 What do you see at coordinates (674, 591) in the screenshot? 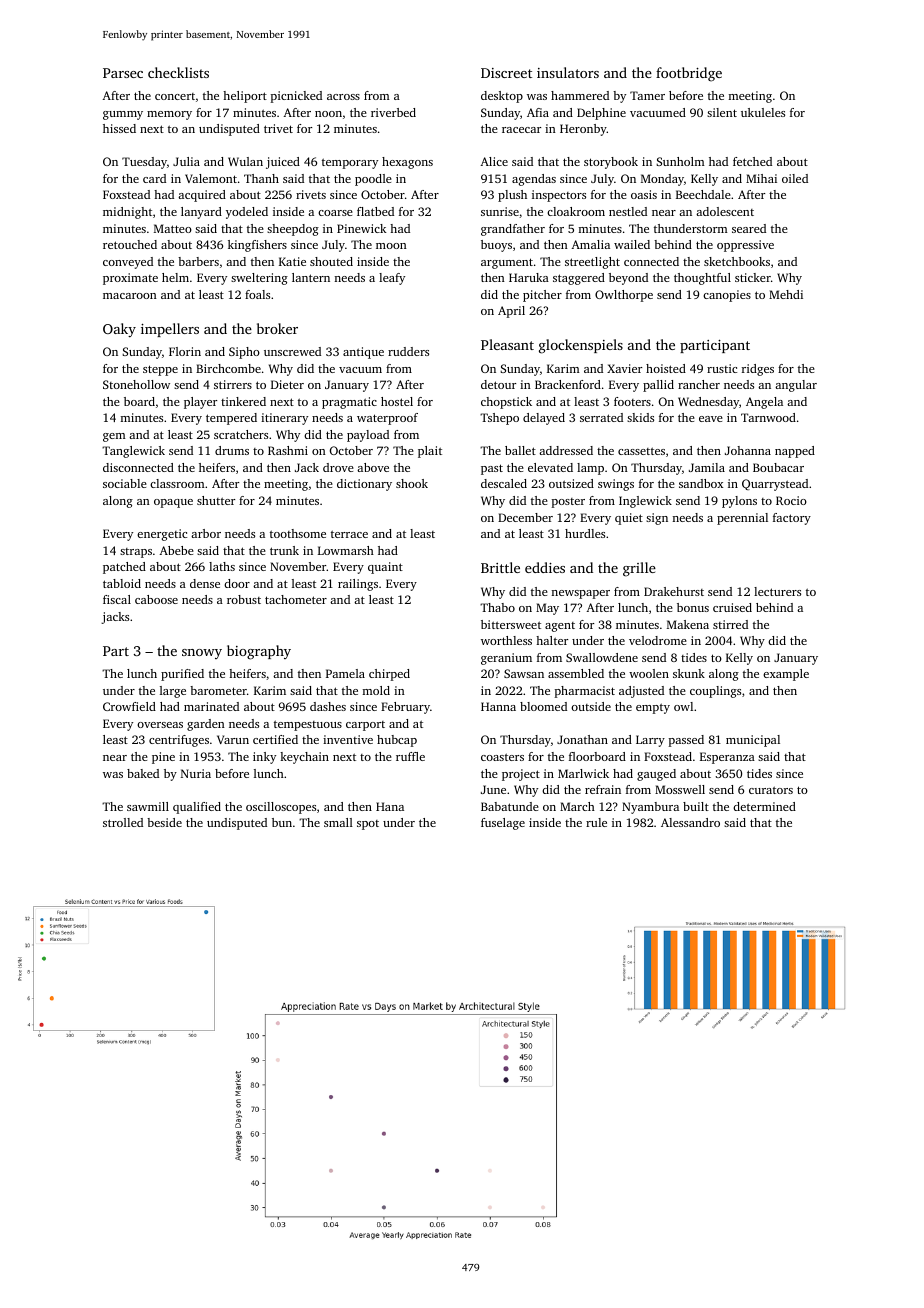
I see `Drakehurst` at bounding box center [674, 591].
